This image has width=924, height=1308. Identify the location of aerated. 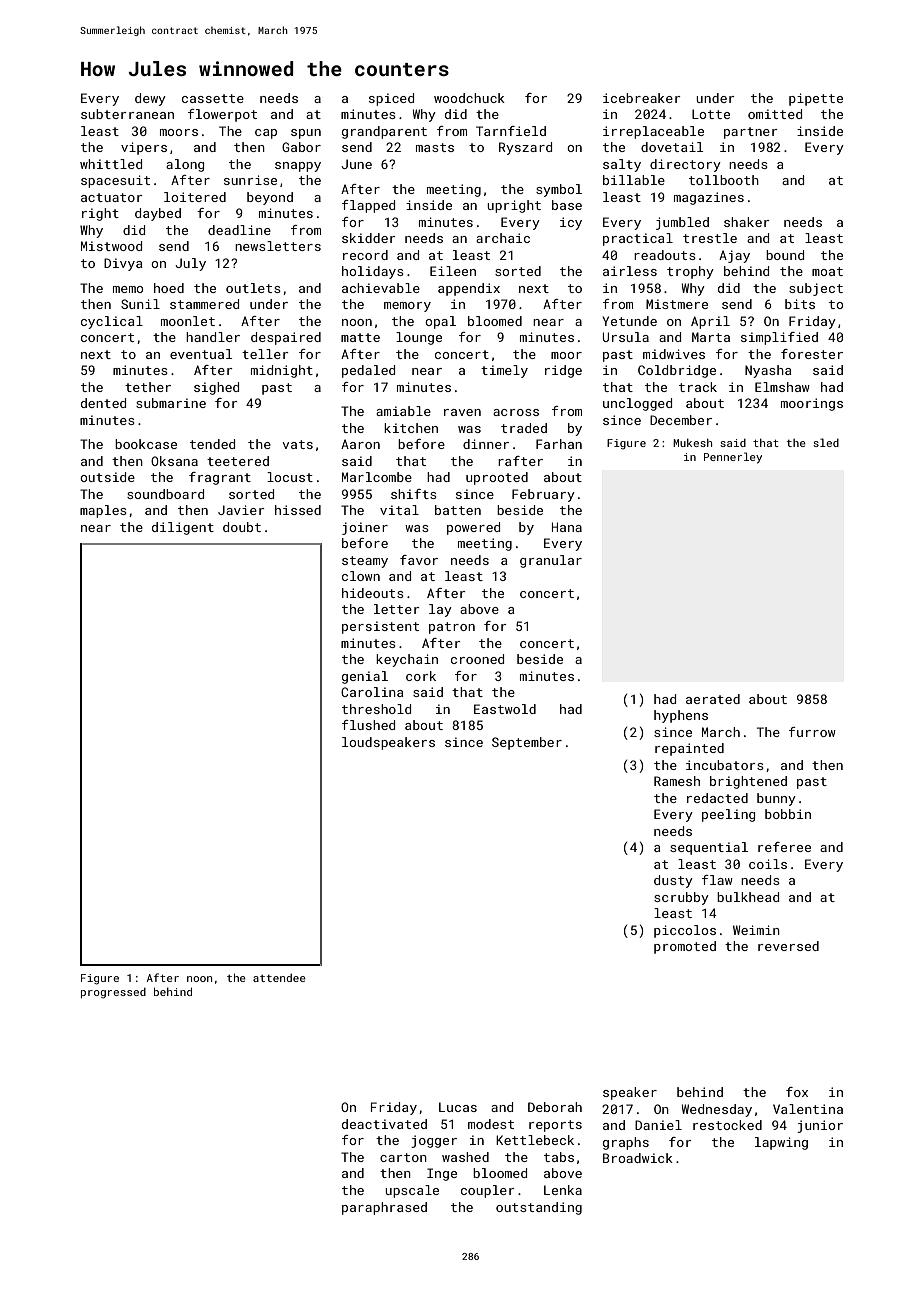
(713, 699).
